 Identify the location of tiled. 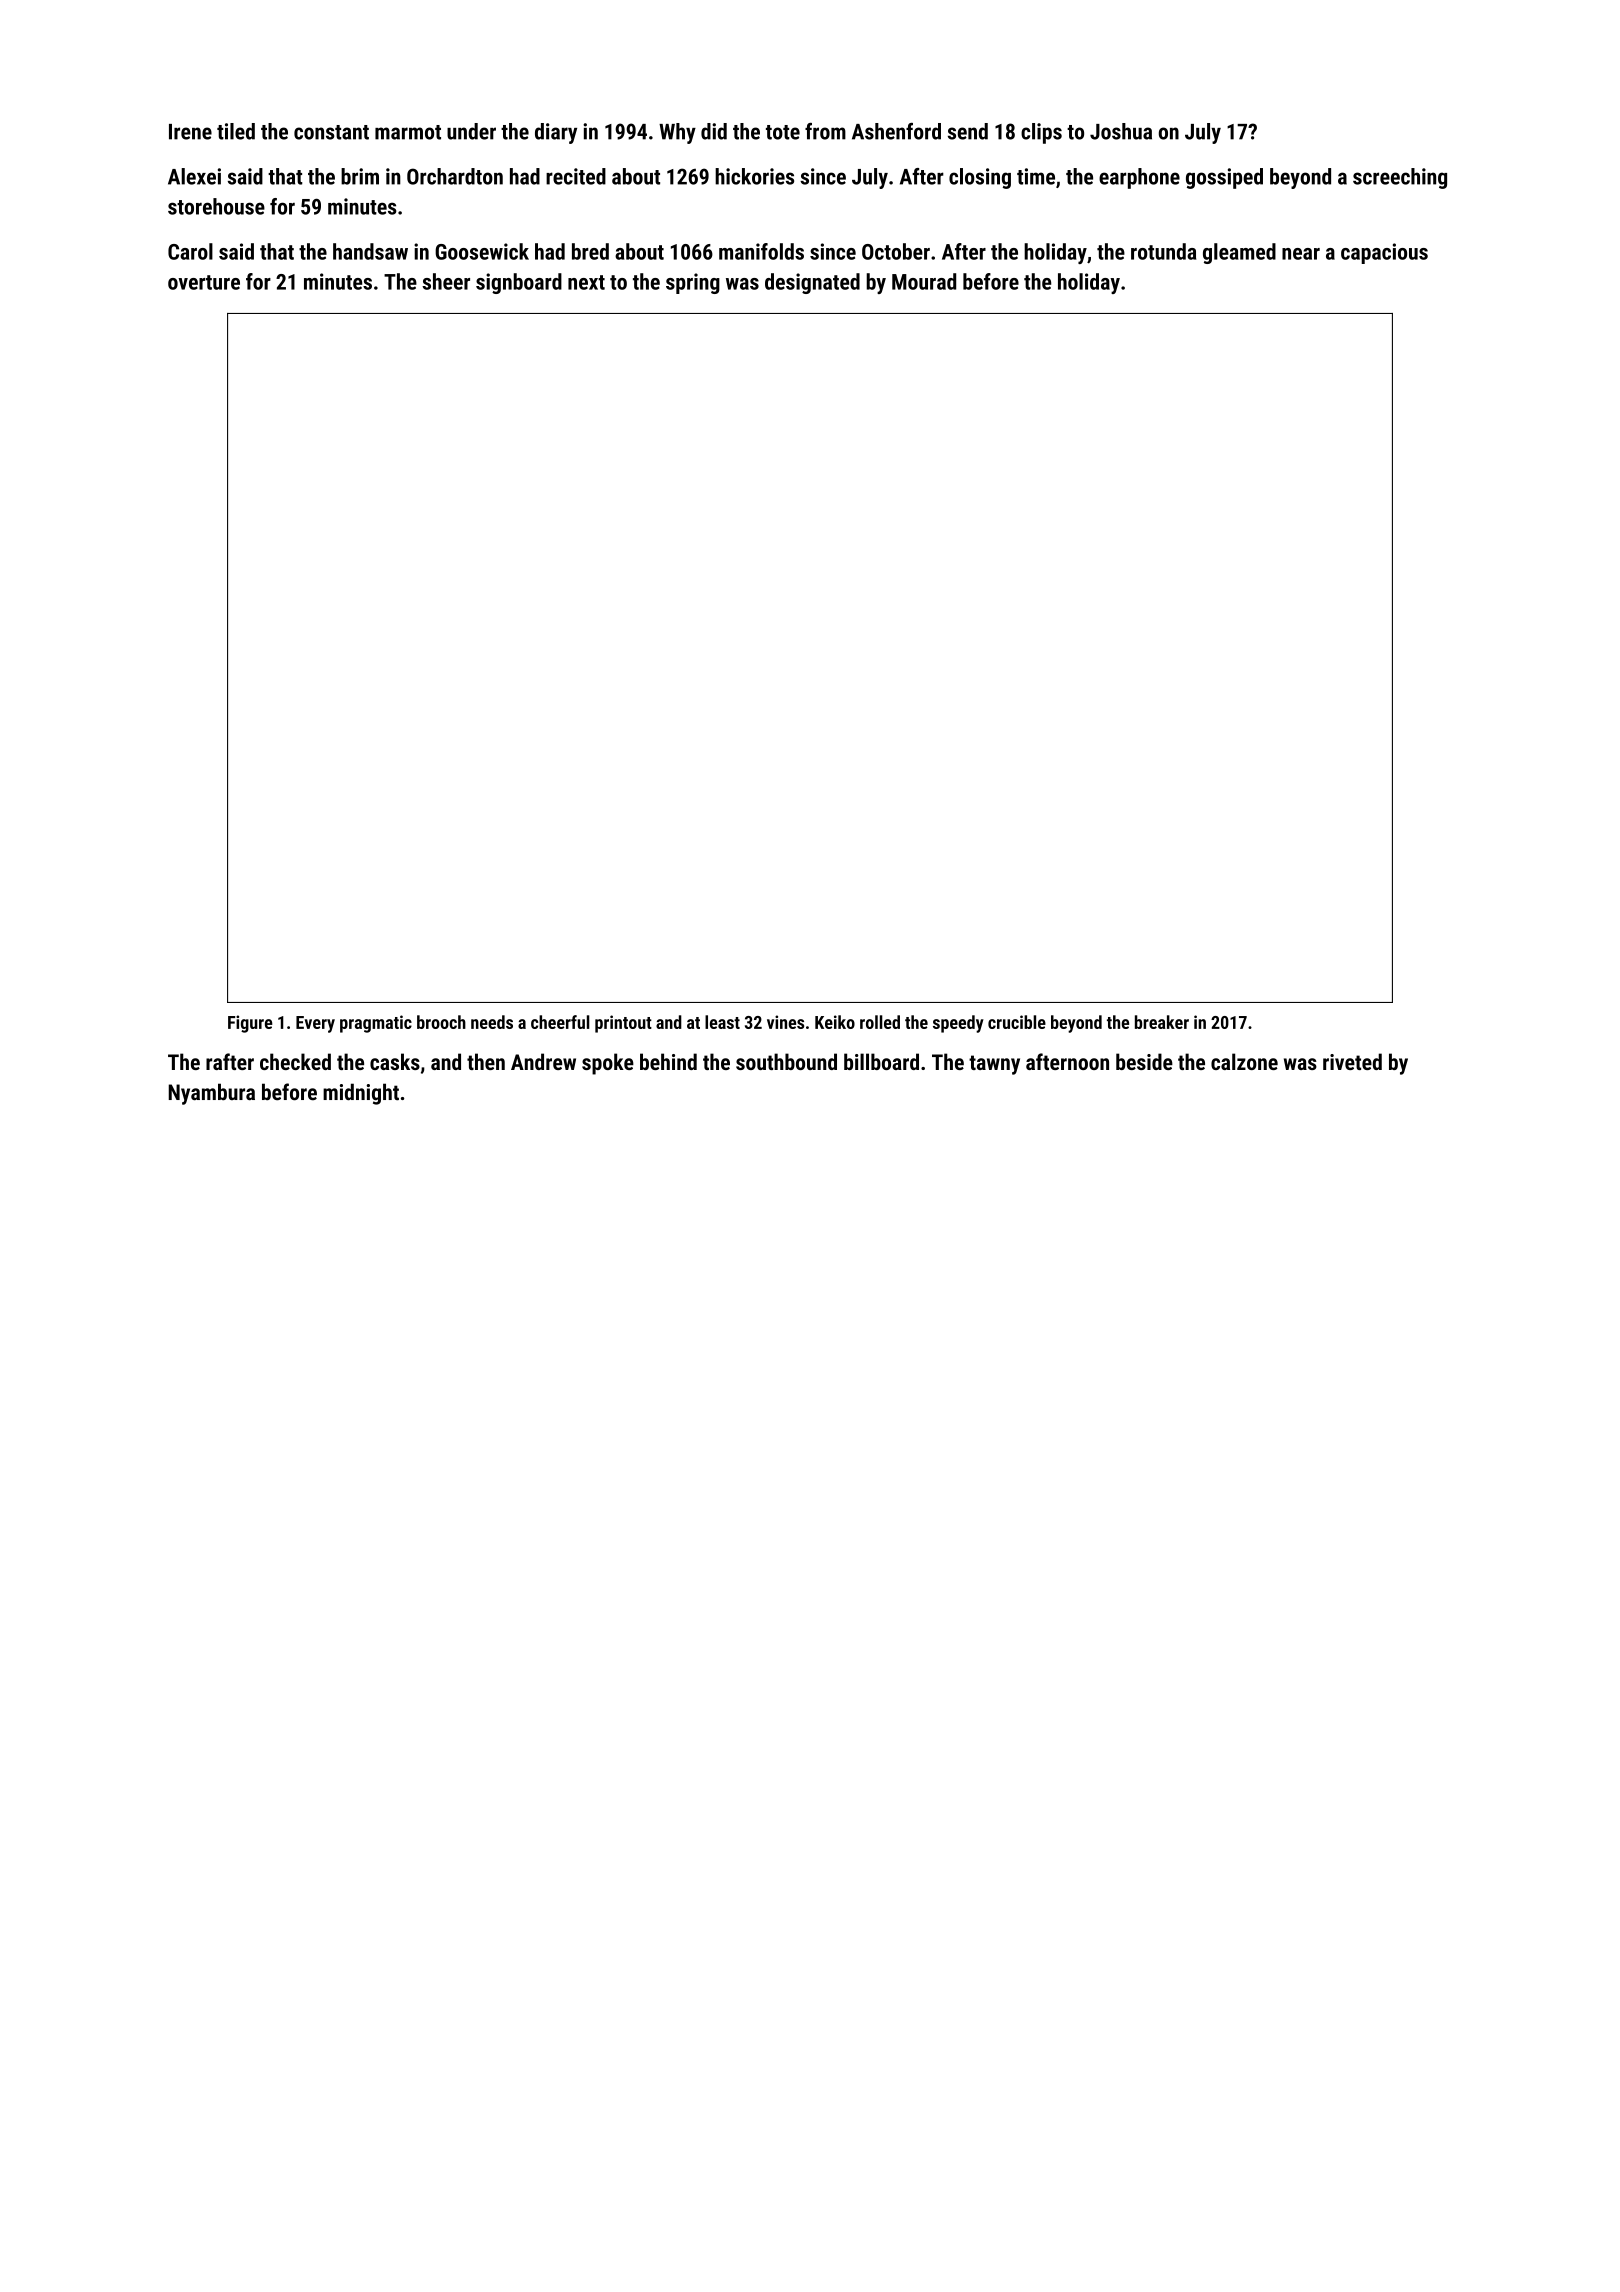
(236, 131).
